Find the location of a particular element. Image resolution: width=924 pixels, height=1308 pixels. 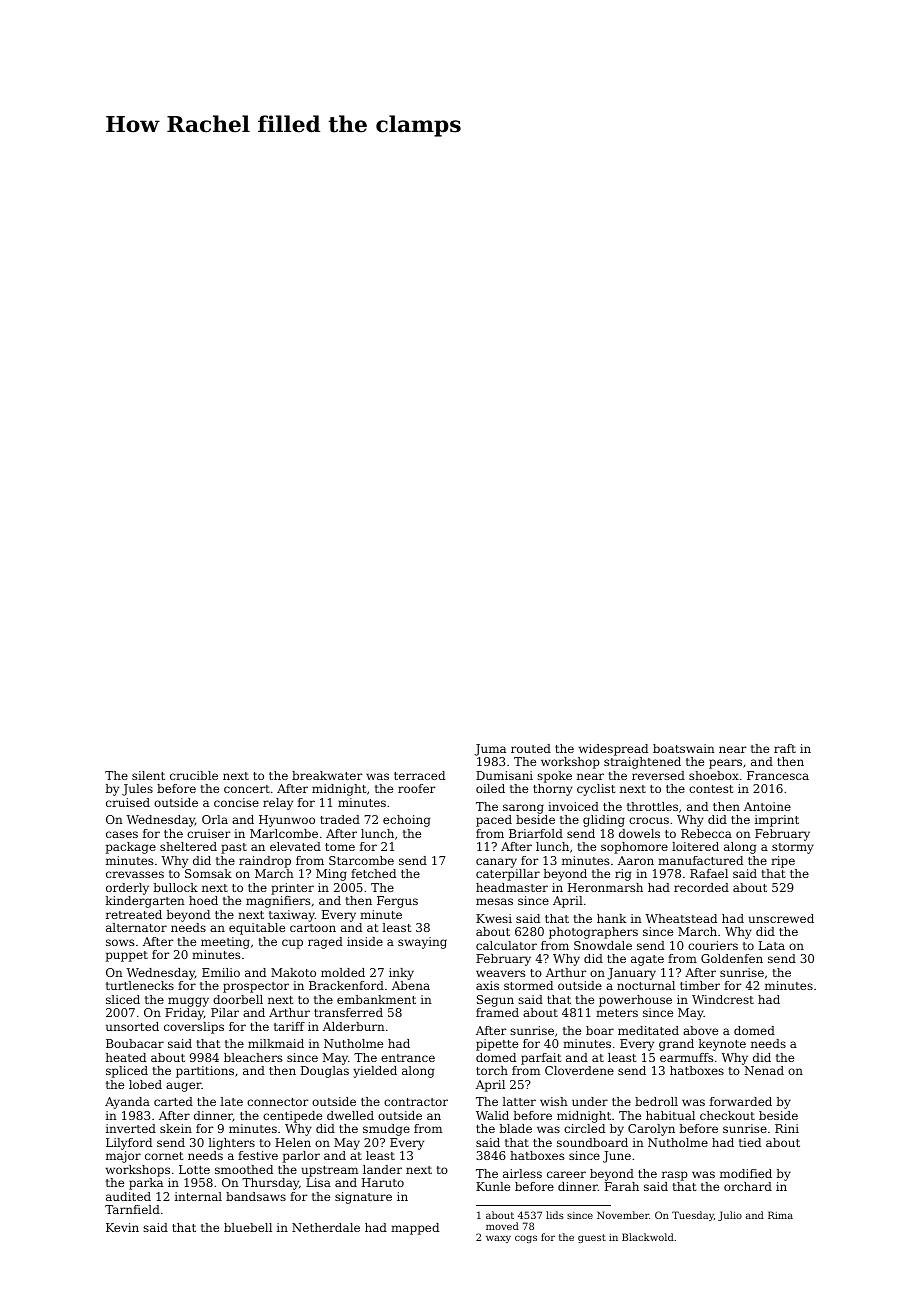

canary is located at coordinates (496, 863).
